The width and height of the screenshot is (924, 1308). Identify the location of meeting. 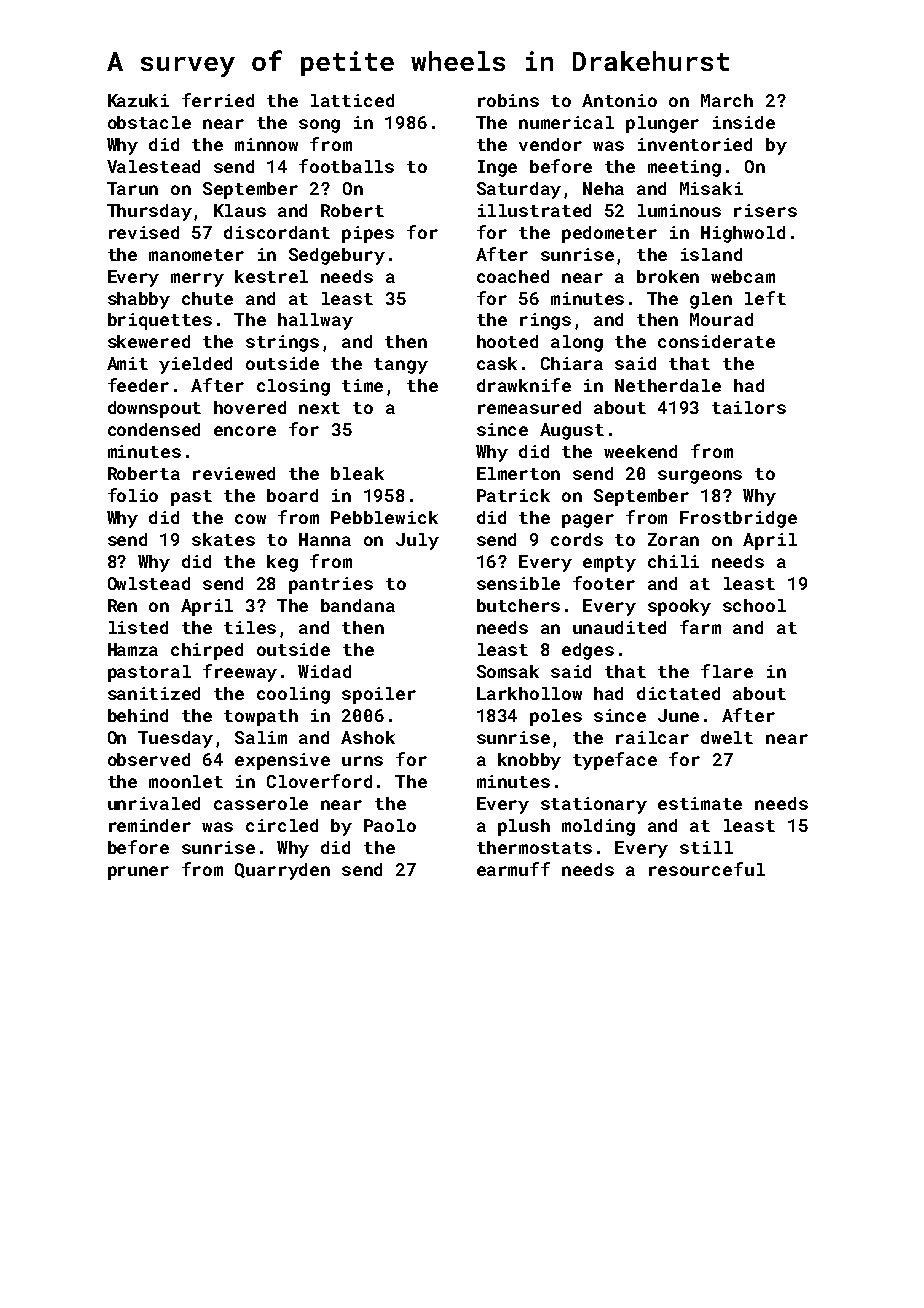
(684, 168).
